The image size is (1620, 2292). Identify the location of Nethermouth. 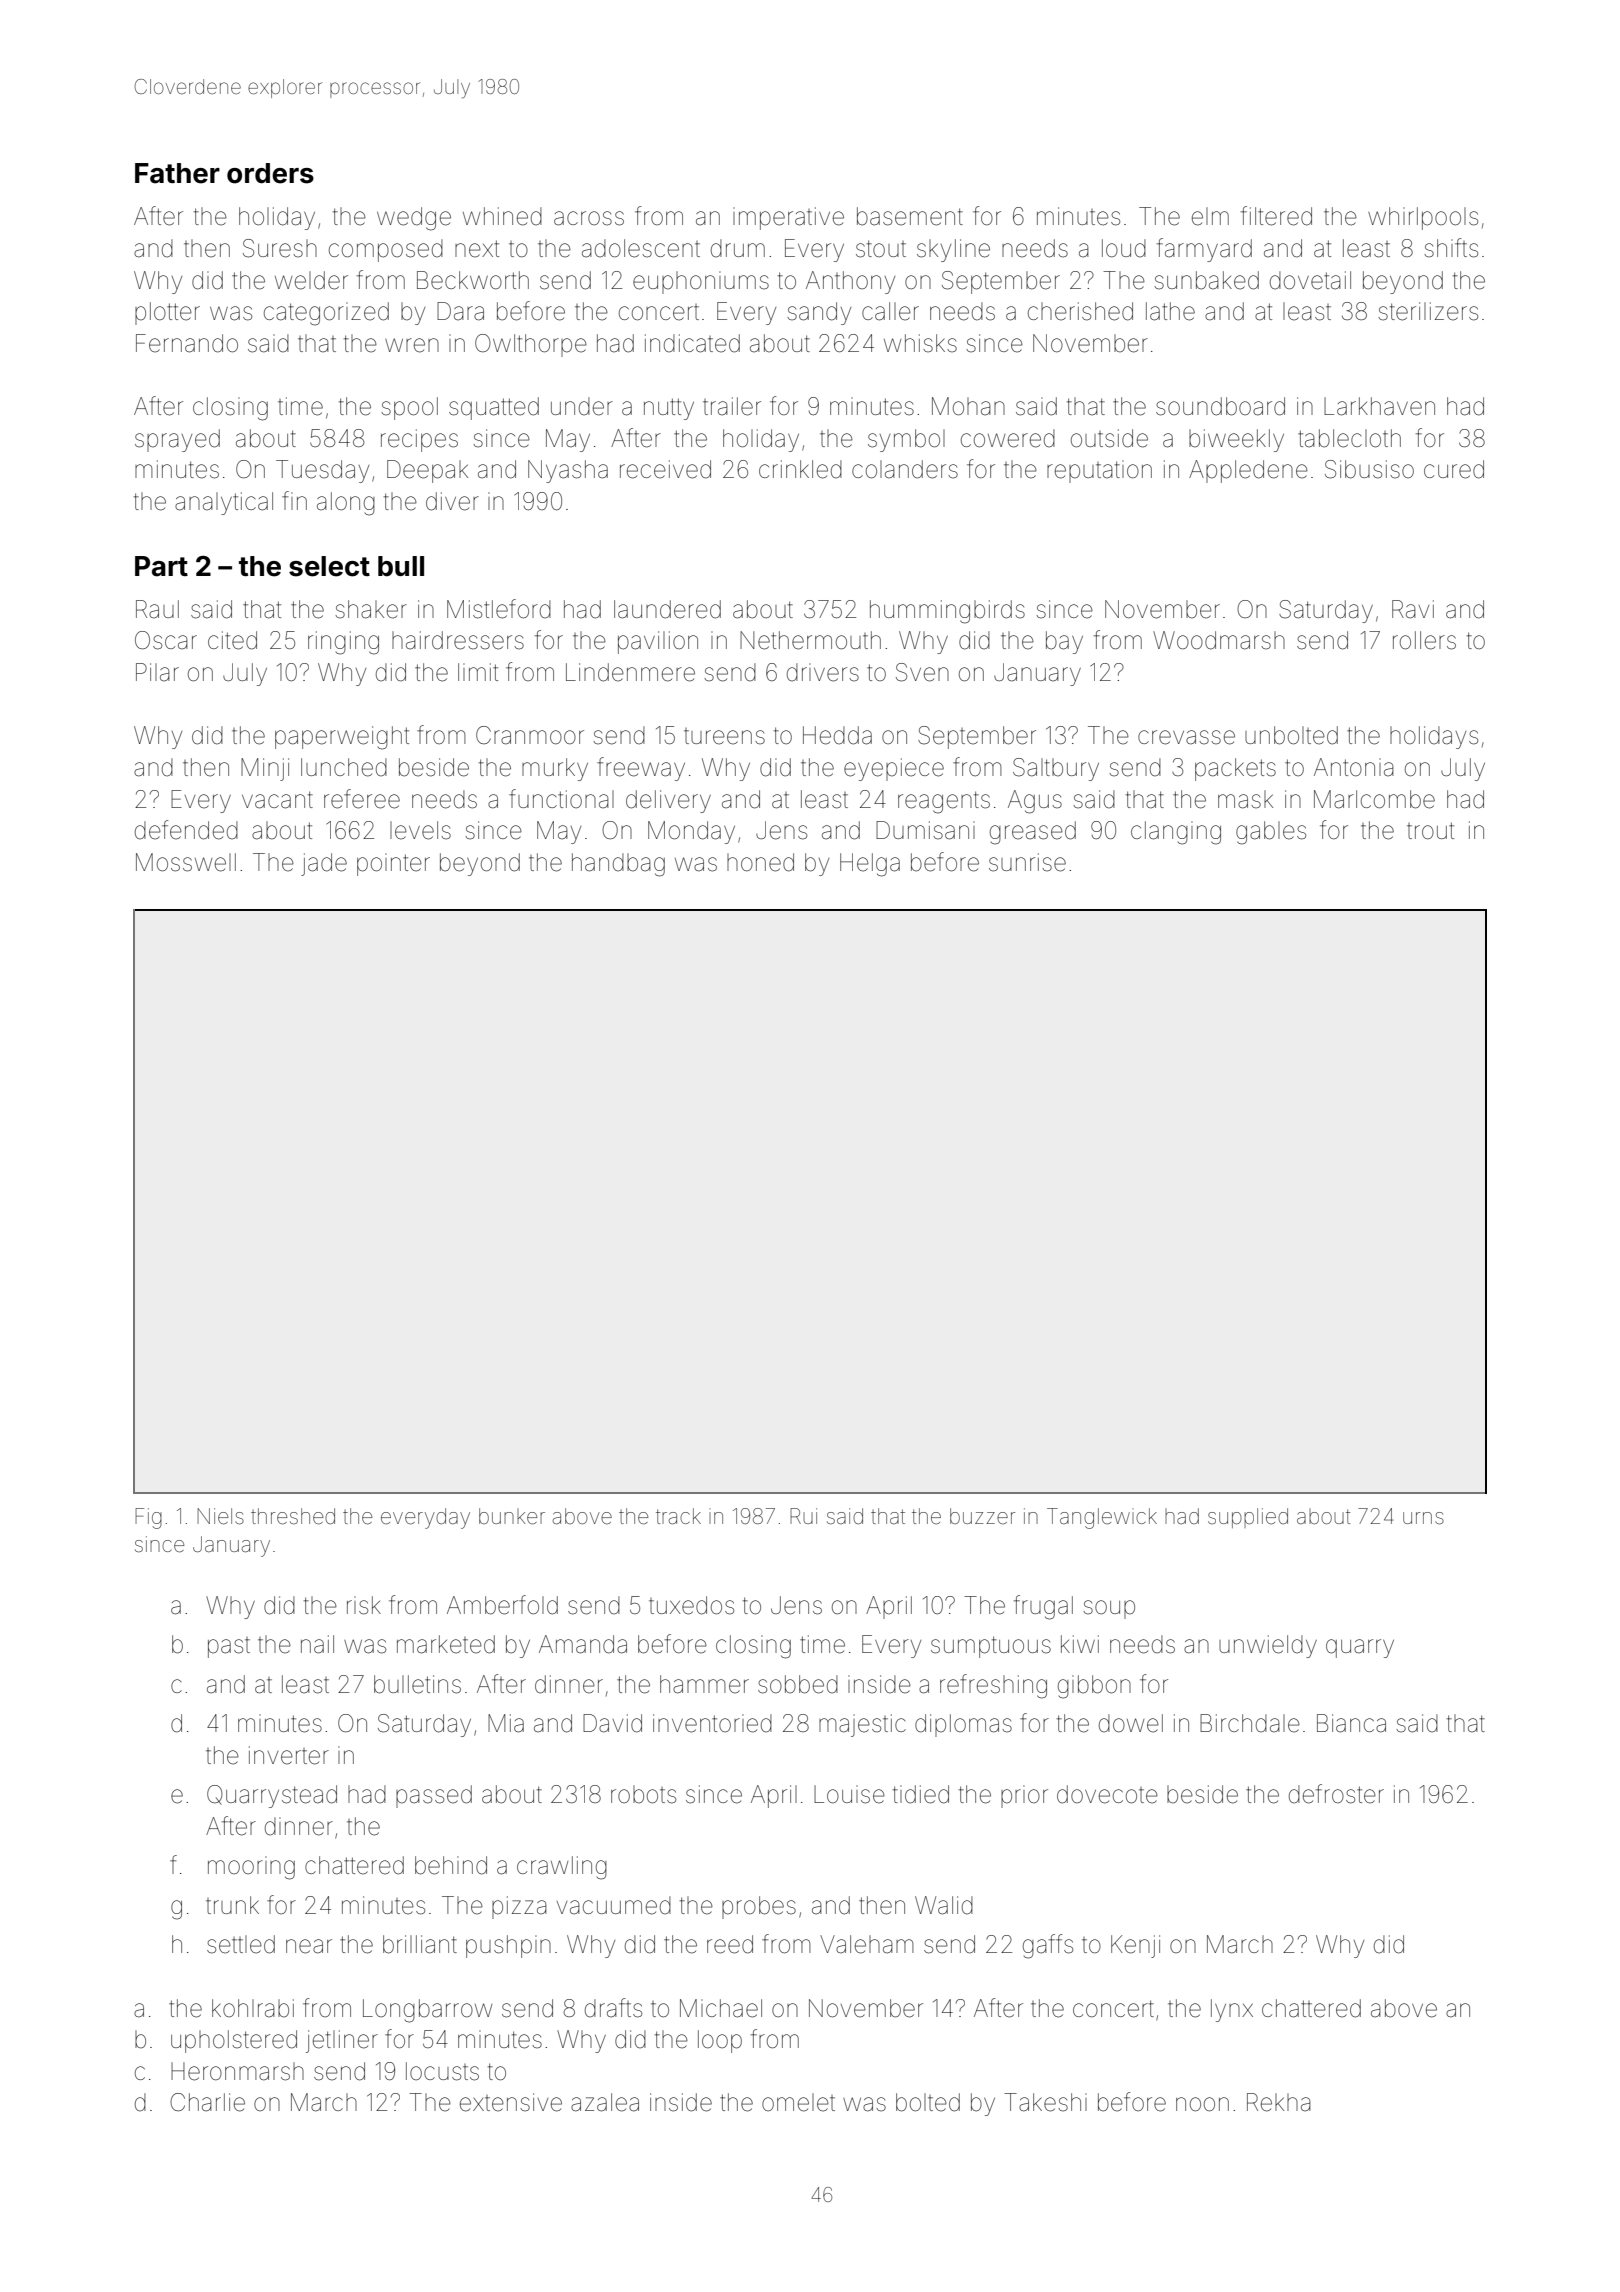
(810, 640).
